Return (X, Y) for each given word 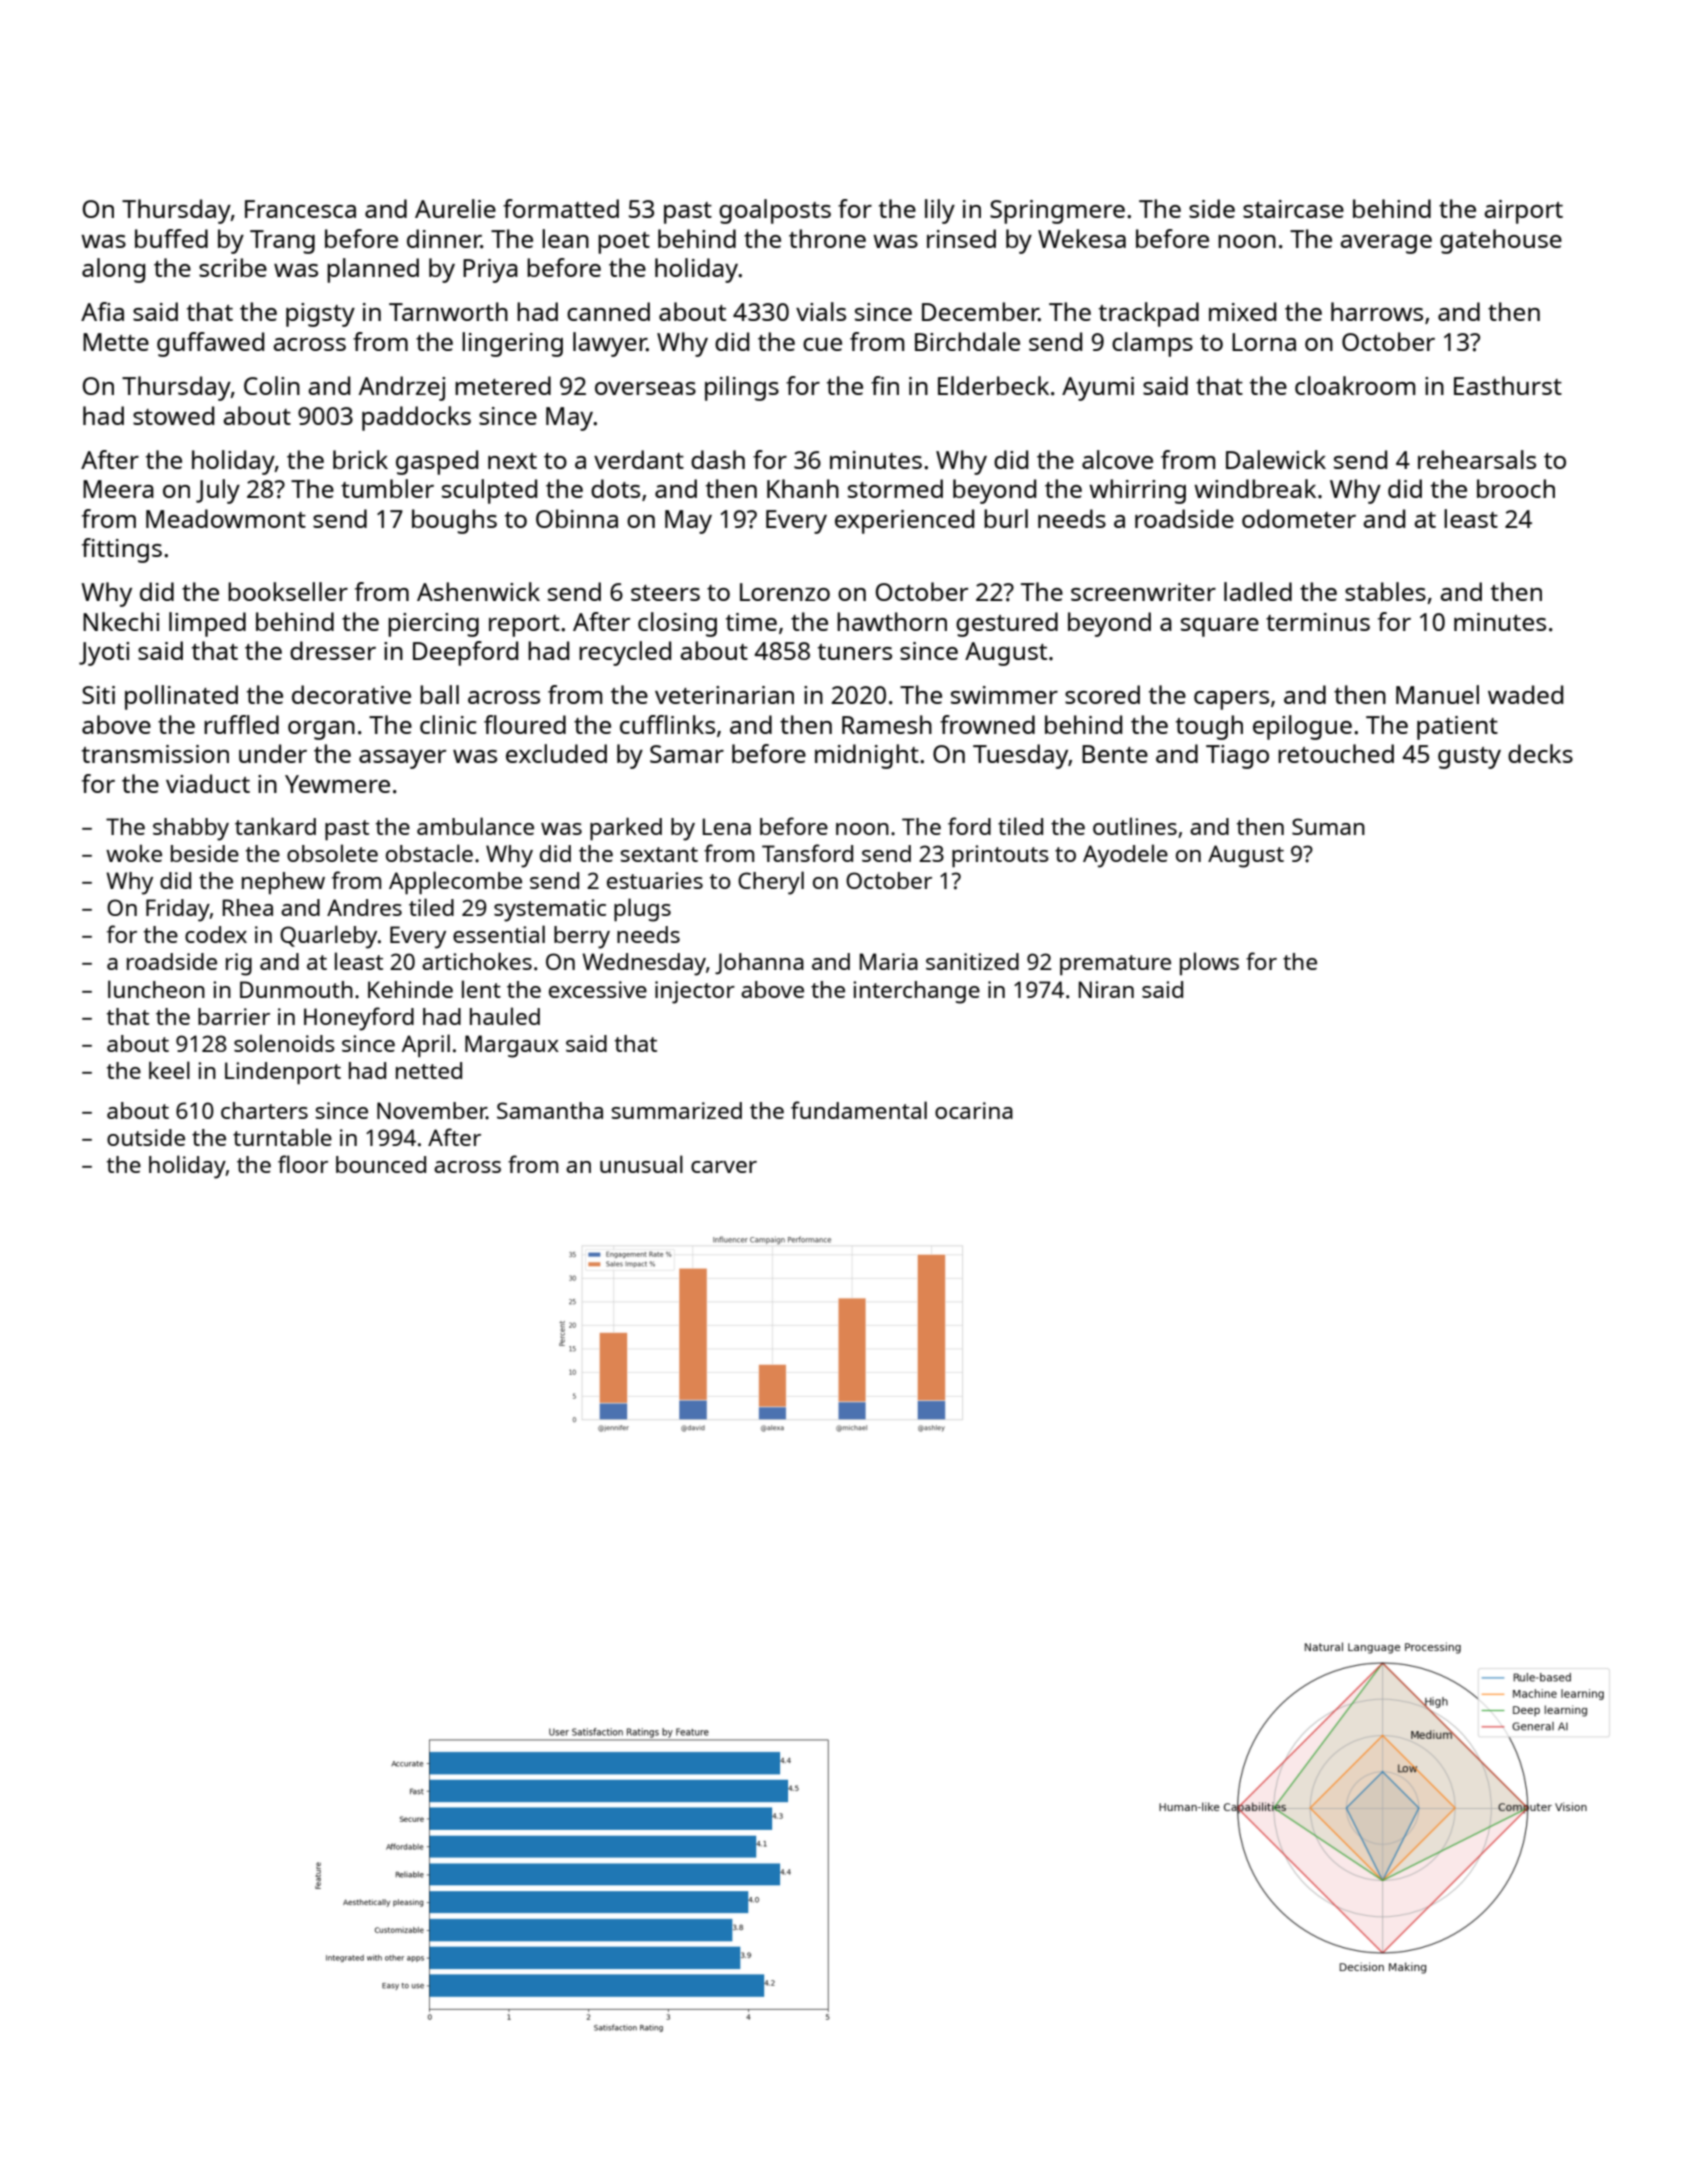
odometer (1299, 518)
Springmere (1057, 212)
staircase (1293, 209)
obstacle (429, 853)
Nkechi (121, 621)
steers (665, 593)
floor (303, 1164)
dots (615, 488)
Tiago (1237, 757)
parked (626, 829)
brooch (1516, 488)
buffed (171, 238)
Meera (118, 489)
